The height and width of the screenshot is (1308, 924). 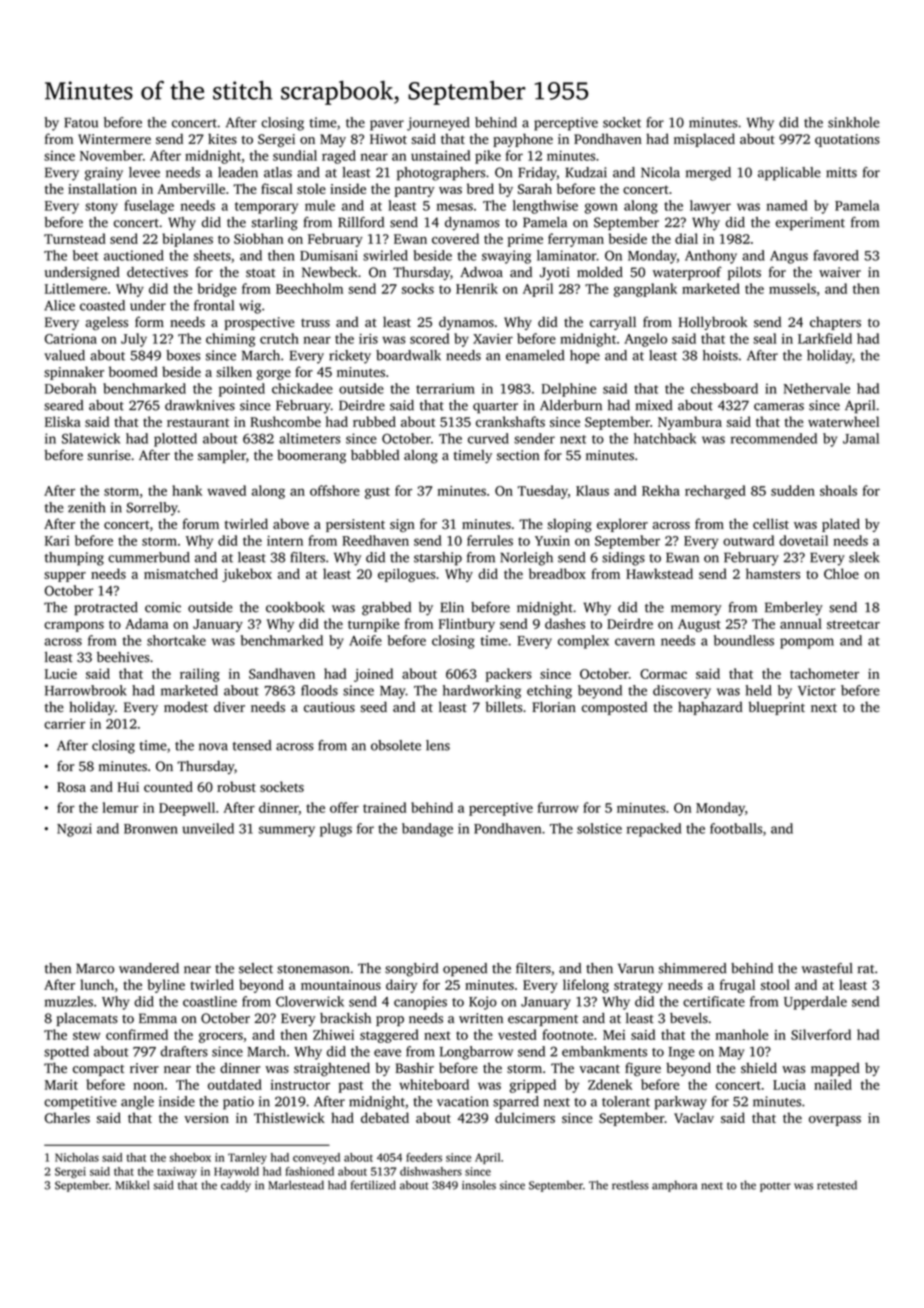 What do you see at coordinates (132, 1185) in the screenshot?
I see `Mikkel` at bounding box center [132, 1185].
